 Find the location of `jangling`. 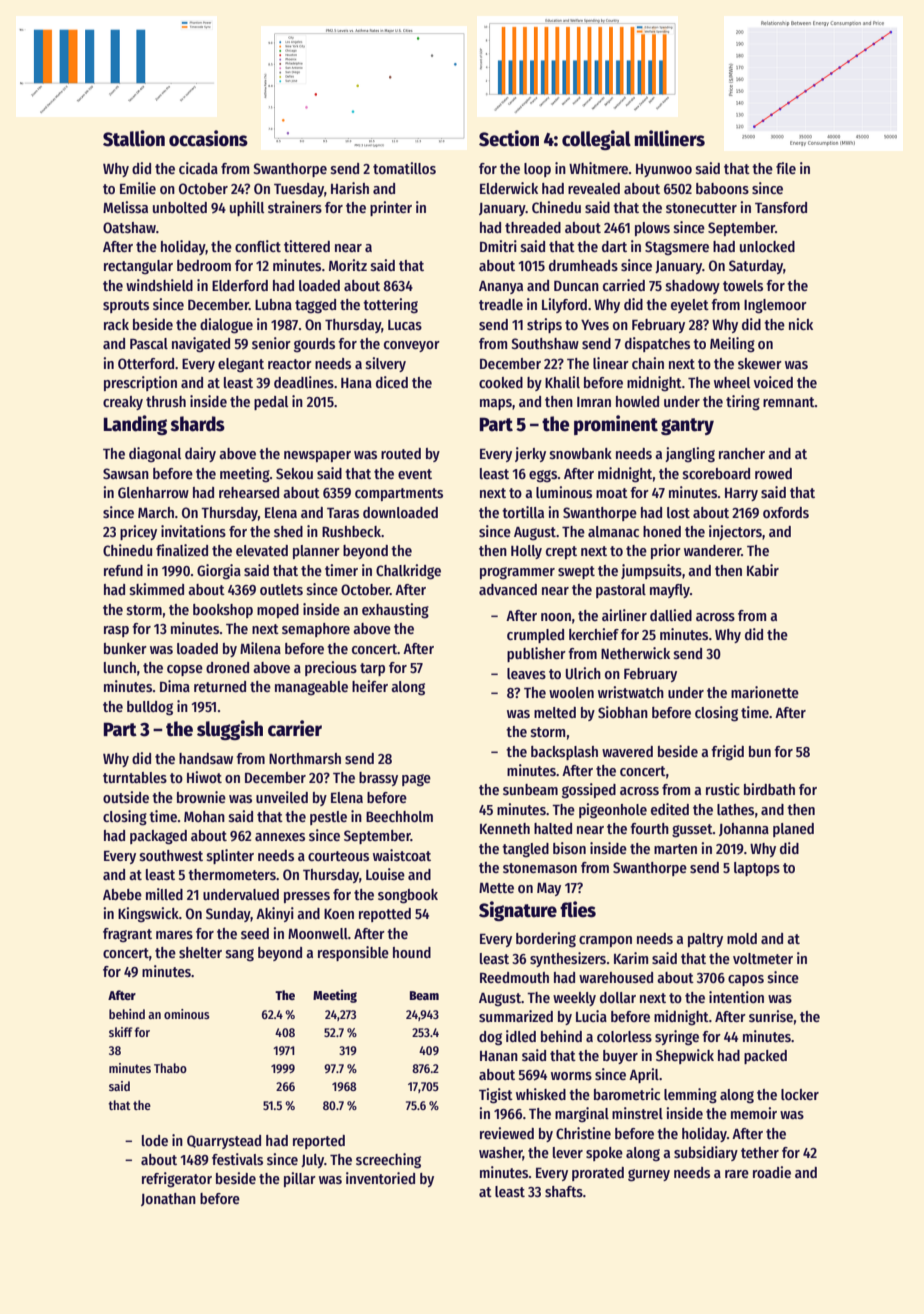

jangling is located at coordinates (690, 455).
